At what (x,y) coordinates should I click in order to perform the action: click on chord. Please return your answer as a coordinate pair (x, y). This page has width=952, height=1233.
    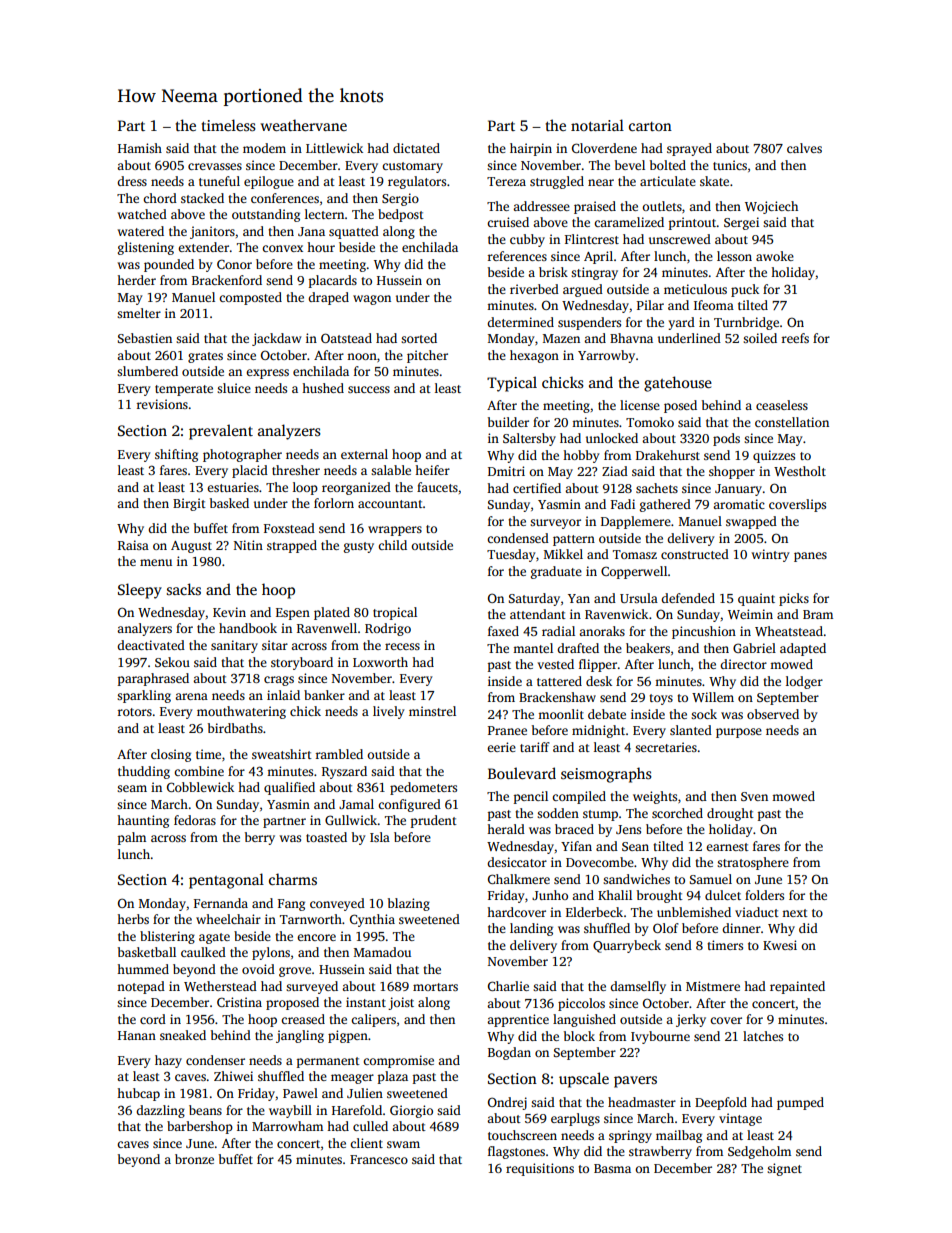
    Looking at the image, I should click on (160, 198).
